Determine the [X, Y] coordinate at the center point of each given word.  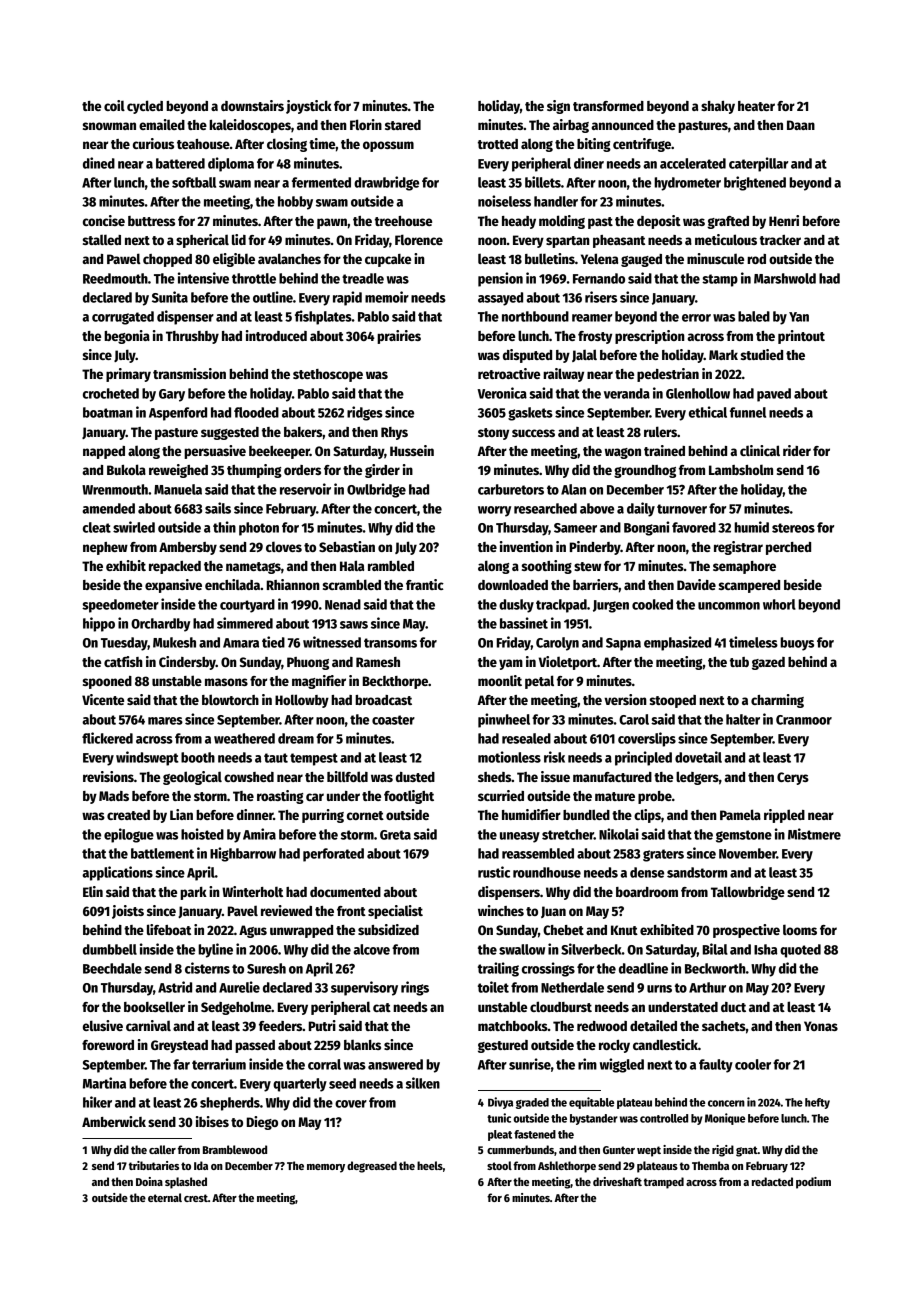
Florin [366, 124]
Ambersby [188, 548]
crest [196, 1198]
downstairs [252, 105]
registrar [738, 548]
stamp [720, 280]
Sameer [575, 528]
